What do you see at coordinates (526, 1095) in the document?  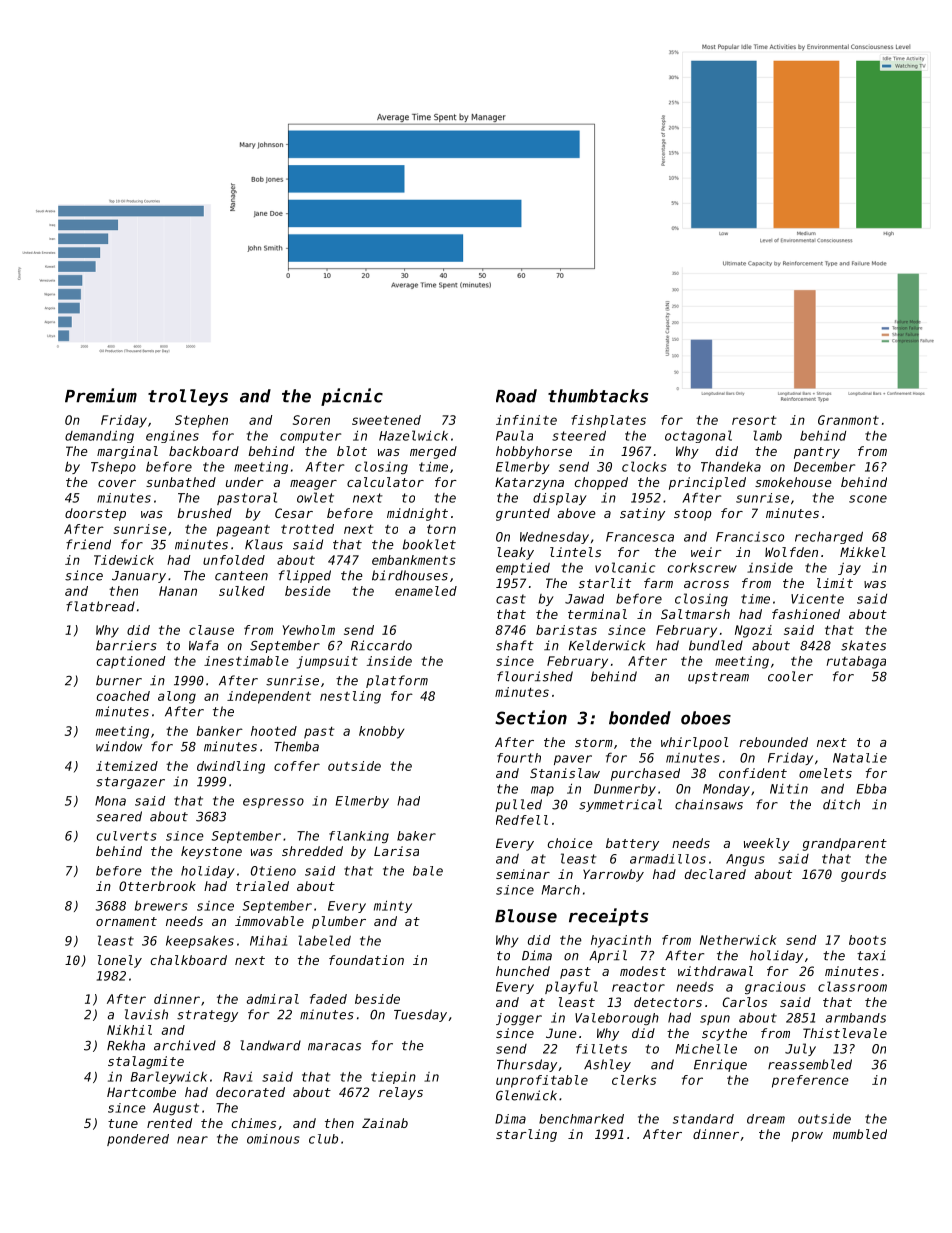 I see `Glenwick` at bounding box center [526, 1095].
